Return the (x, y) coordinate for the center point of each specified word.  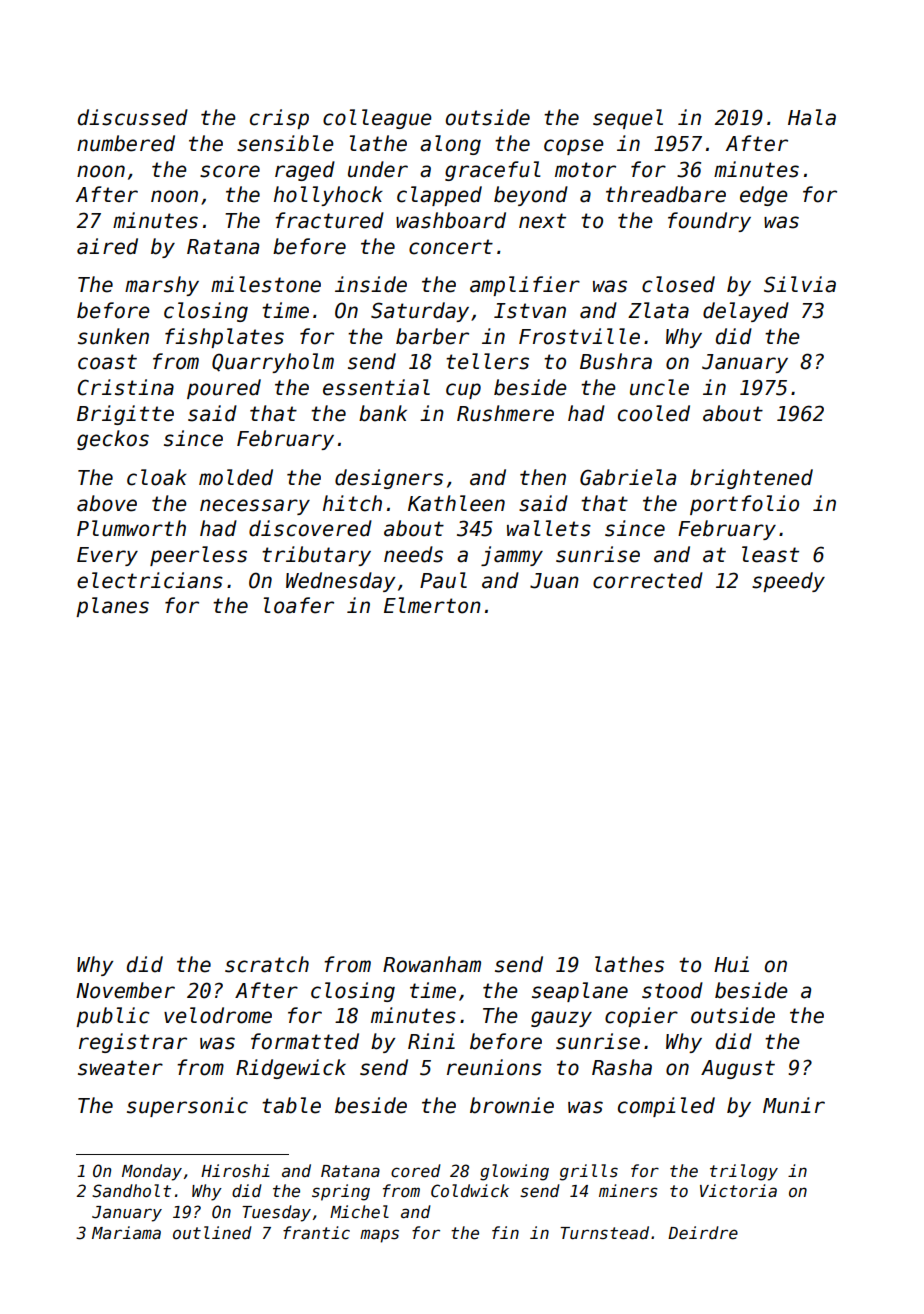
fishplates (224, 338)
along (450, 145)
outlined (212, 1233)
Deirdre (703, 1233)
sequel (628, 119)
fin (505, 1232)
